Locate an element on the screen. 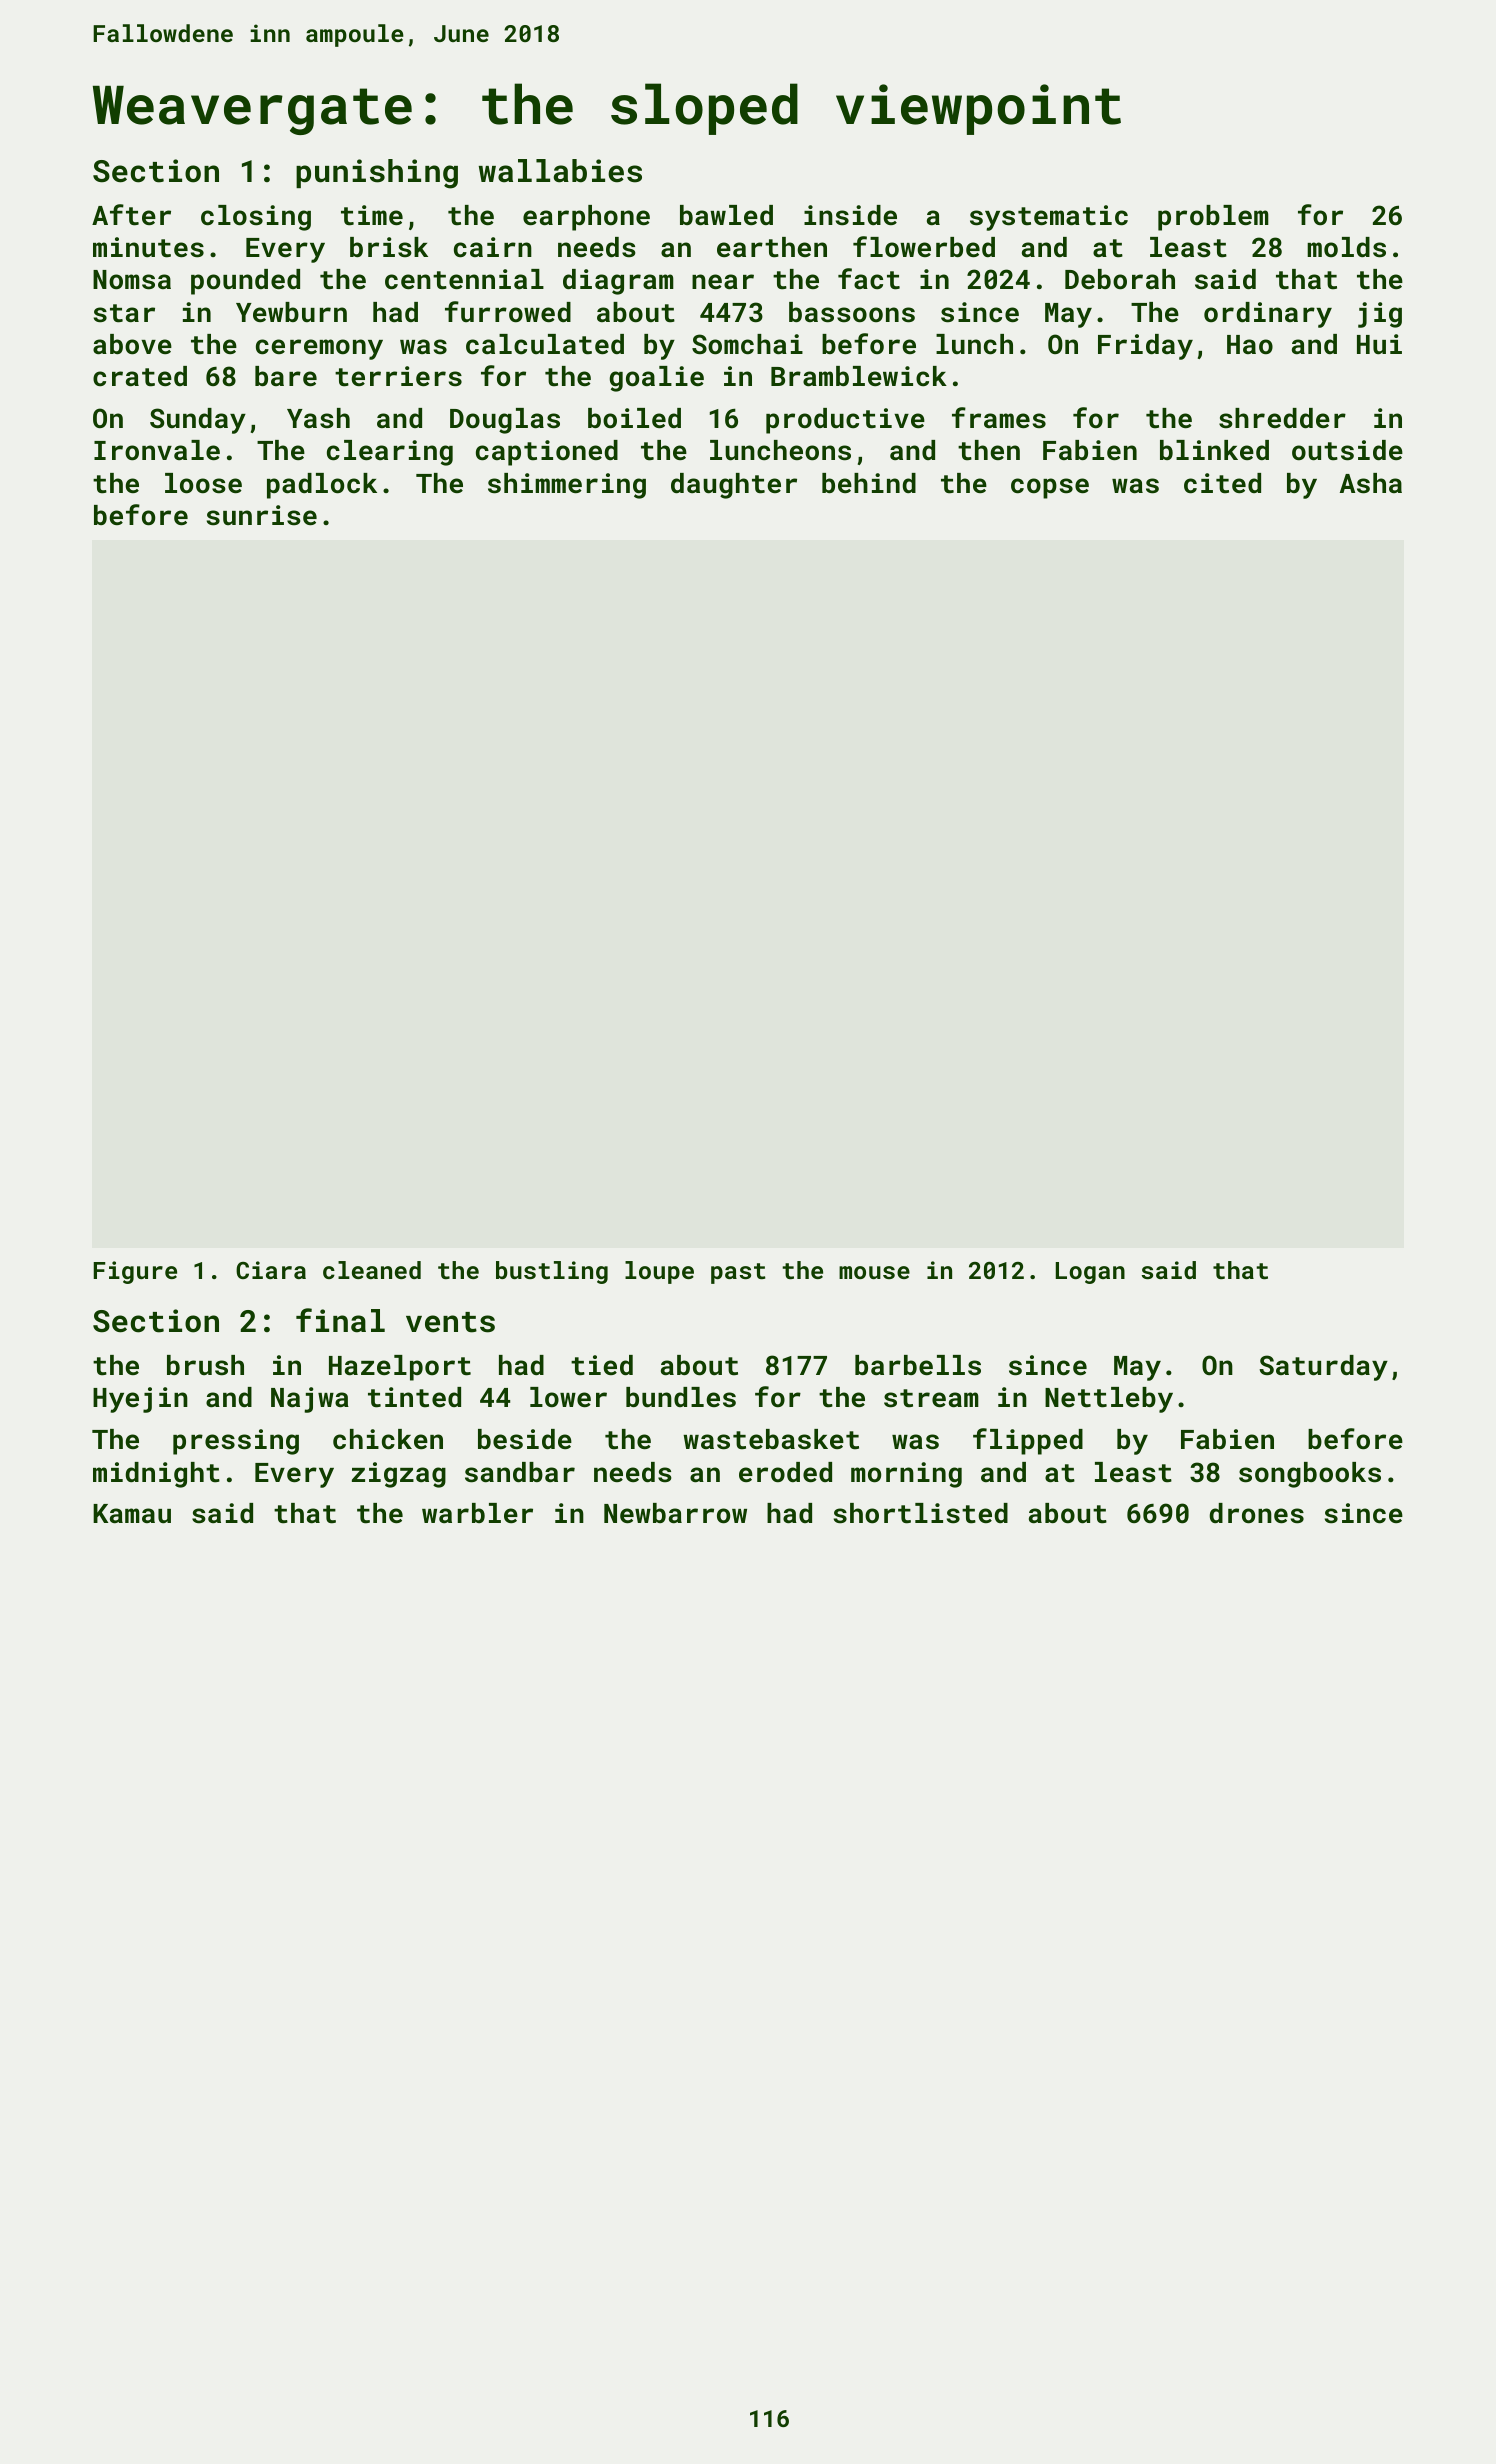 Image resolution: width=1496 pixels, height=2464 pixels. After is located at coordinates (131, 215).
